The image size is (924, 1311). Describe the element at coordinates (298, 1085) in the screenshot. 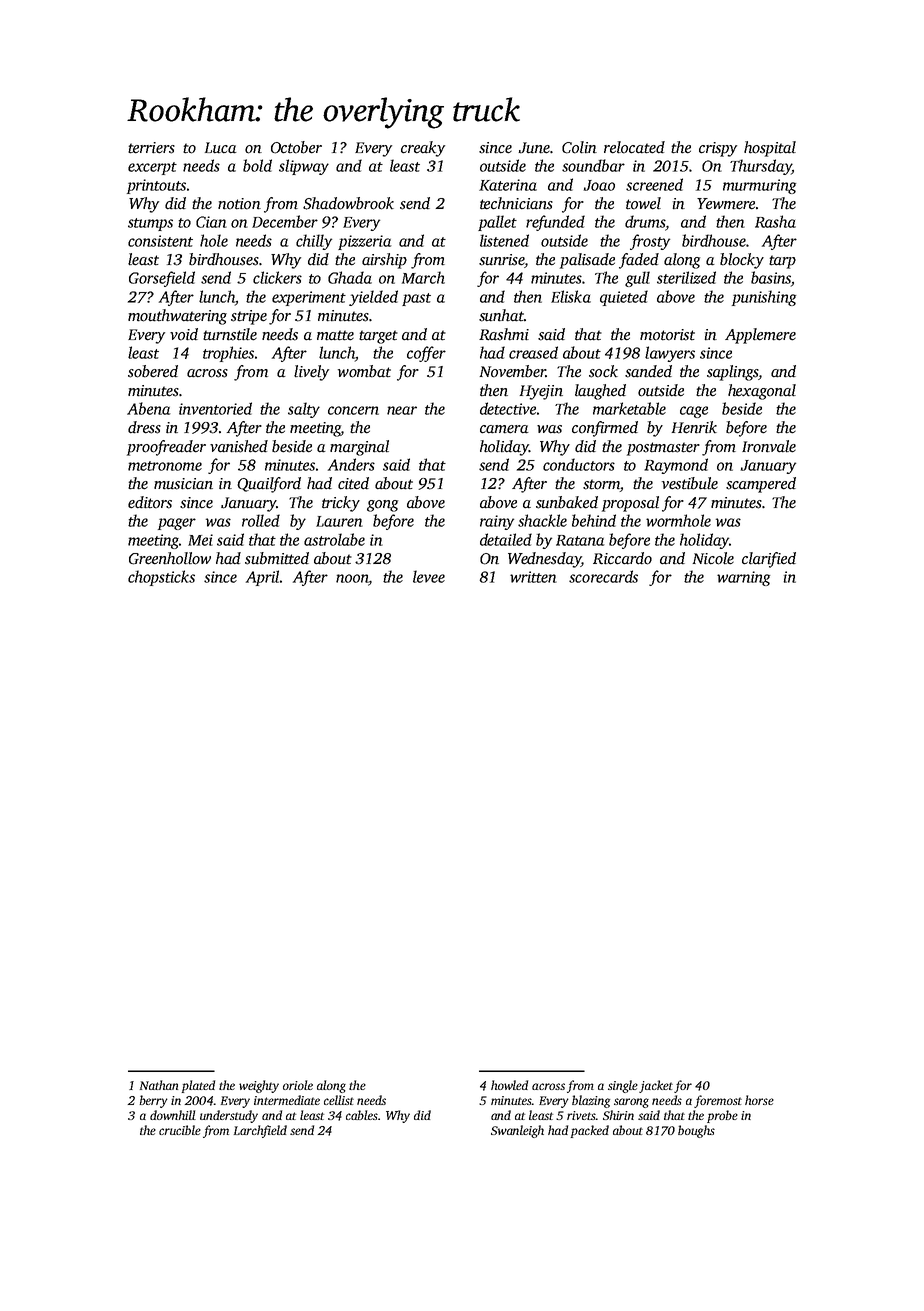

I see `oriole` at that location.
